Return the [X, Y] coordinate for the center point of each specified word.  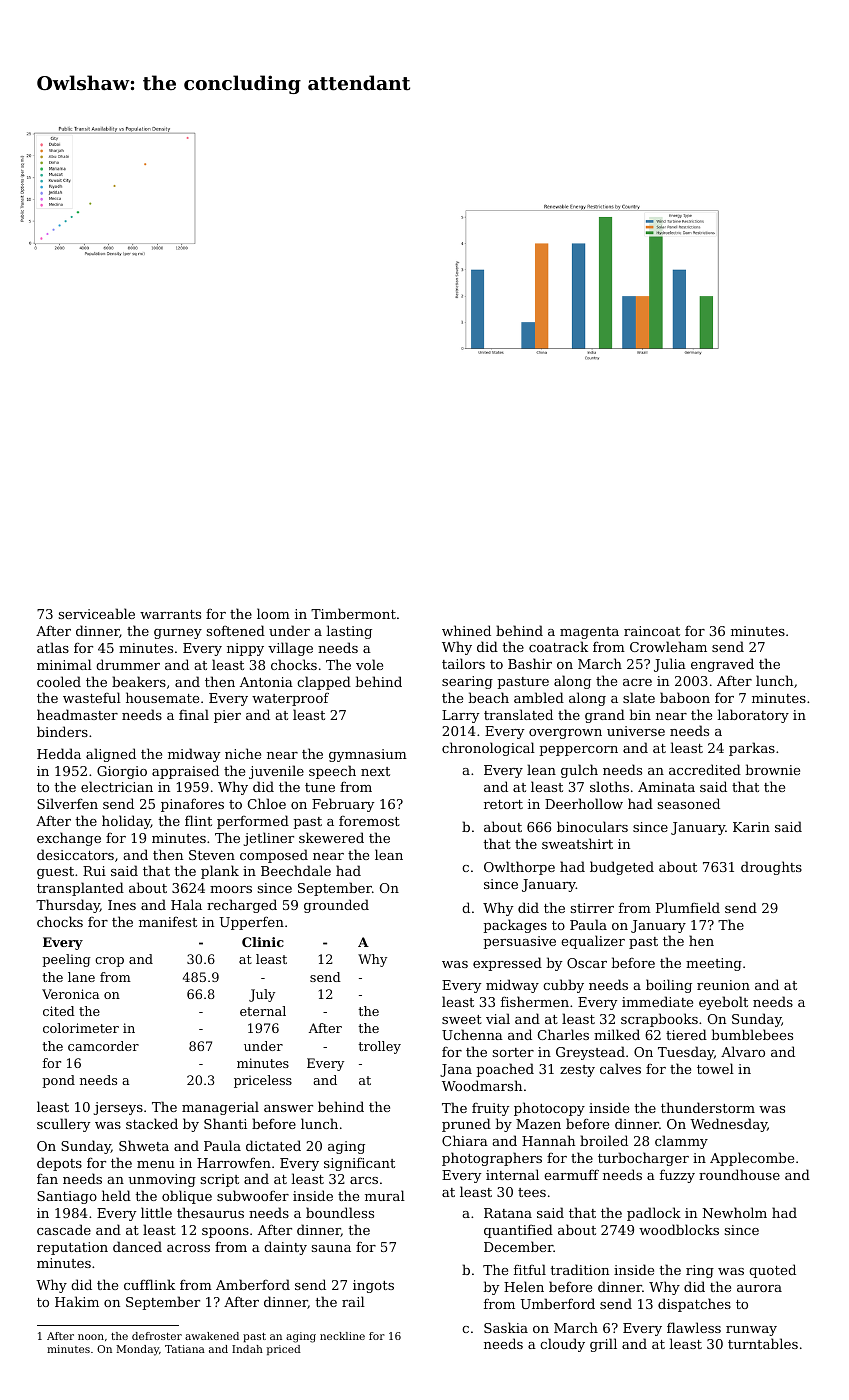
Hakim [77, 1301]
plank [220, 872]
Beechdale [296, 870]
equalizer [593, 942]
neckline [342, 1336]
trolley [379, 1047]
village [290, 649]
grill [603, 1345]
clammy [681, 1142]
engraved [722, 665]
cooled [59, 681]
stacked [152, 1123]
